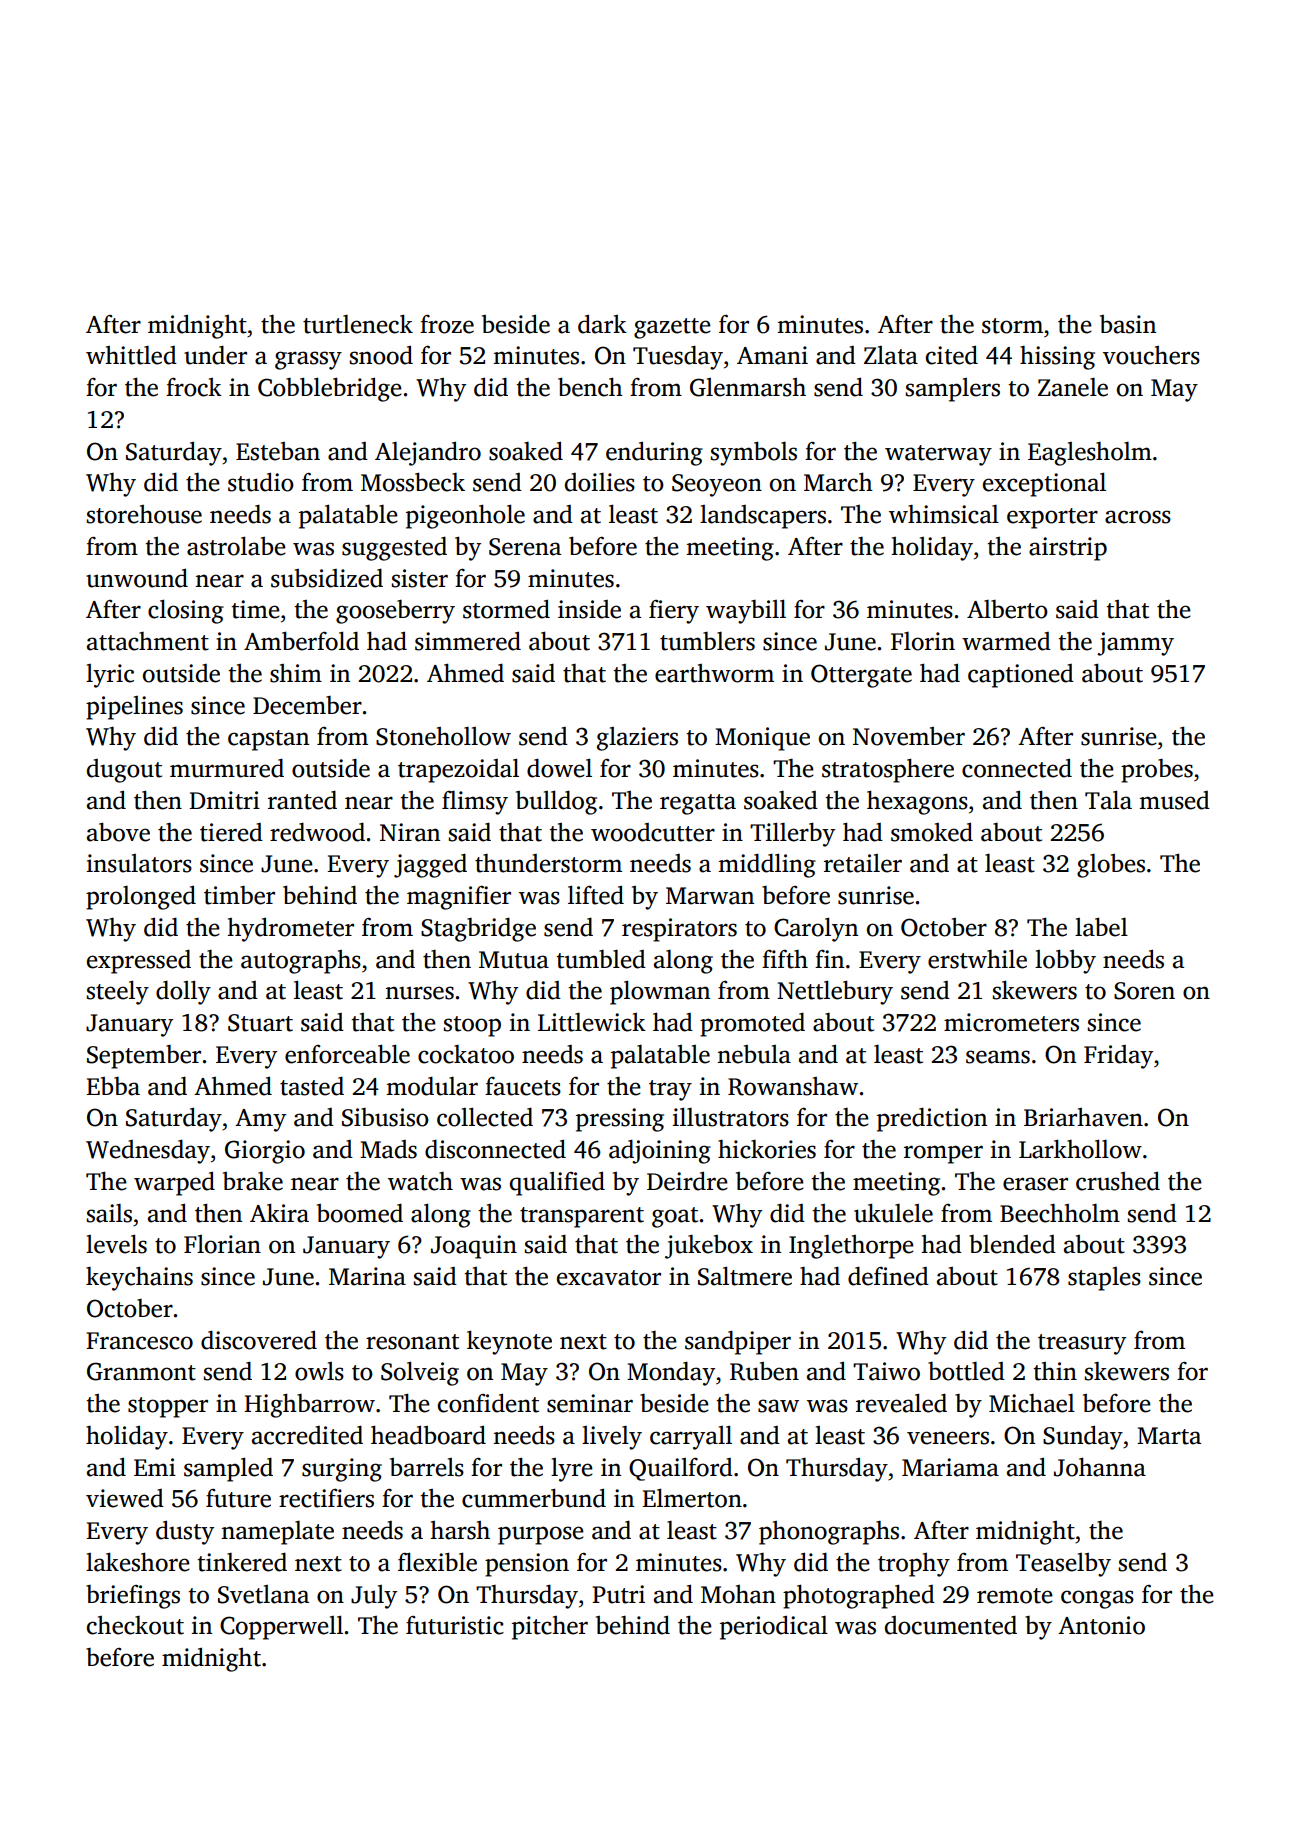  Describe the element at coordinates (851, 1246) in the screenshot. I see `Inglethorpe` at that location.
